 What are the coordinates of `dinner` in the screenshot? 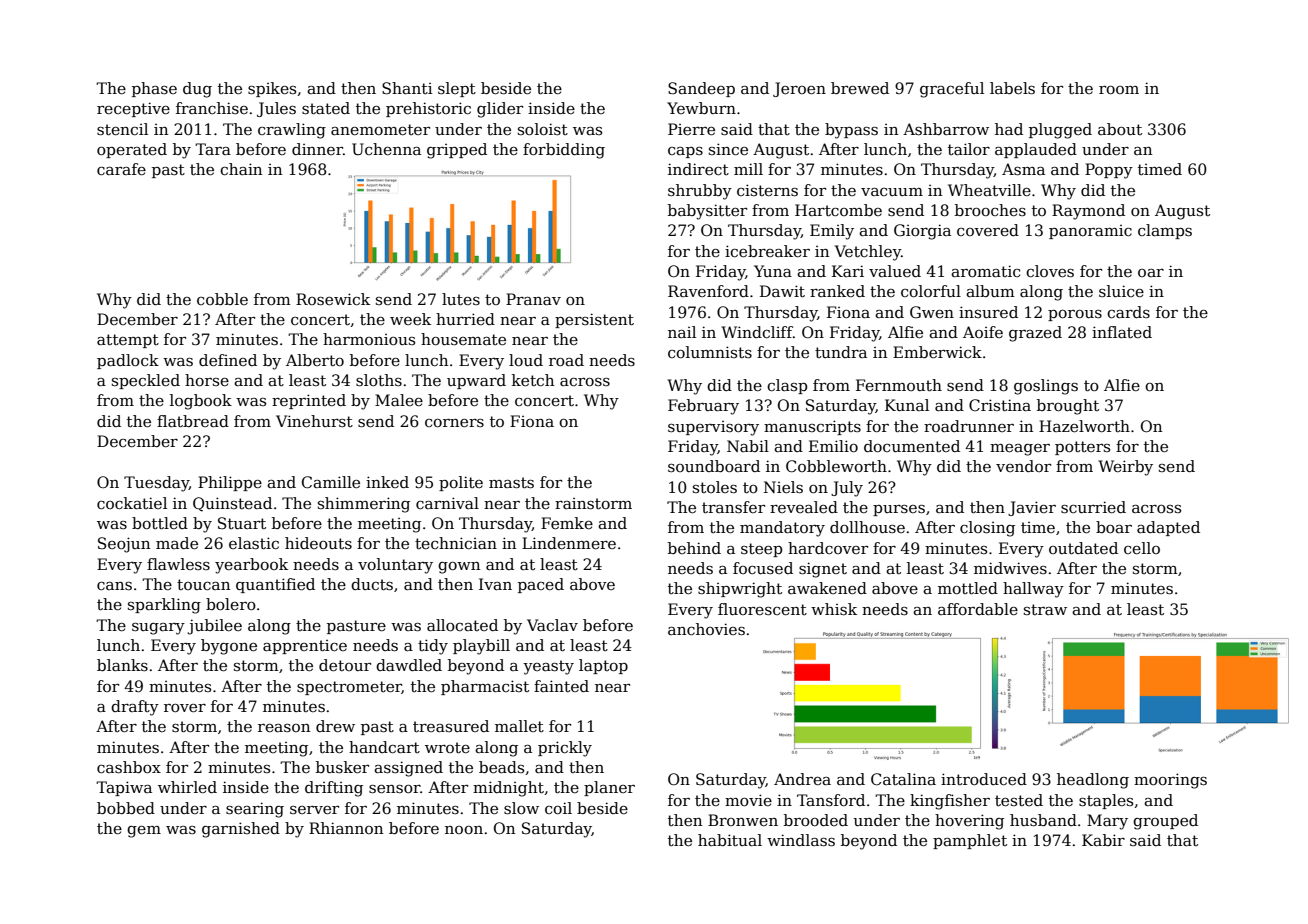 It's located at (317, 149).
